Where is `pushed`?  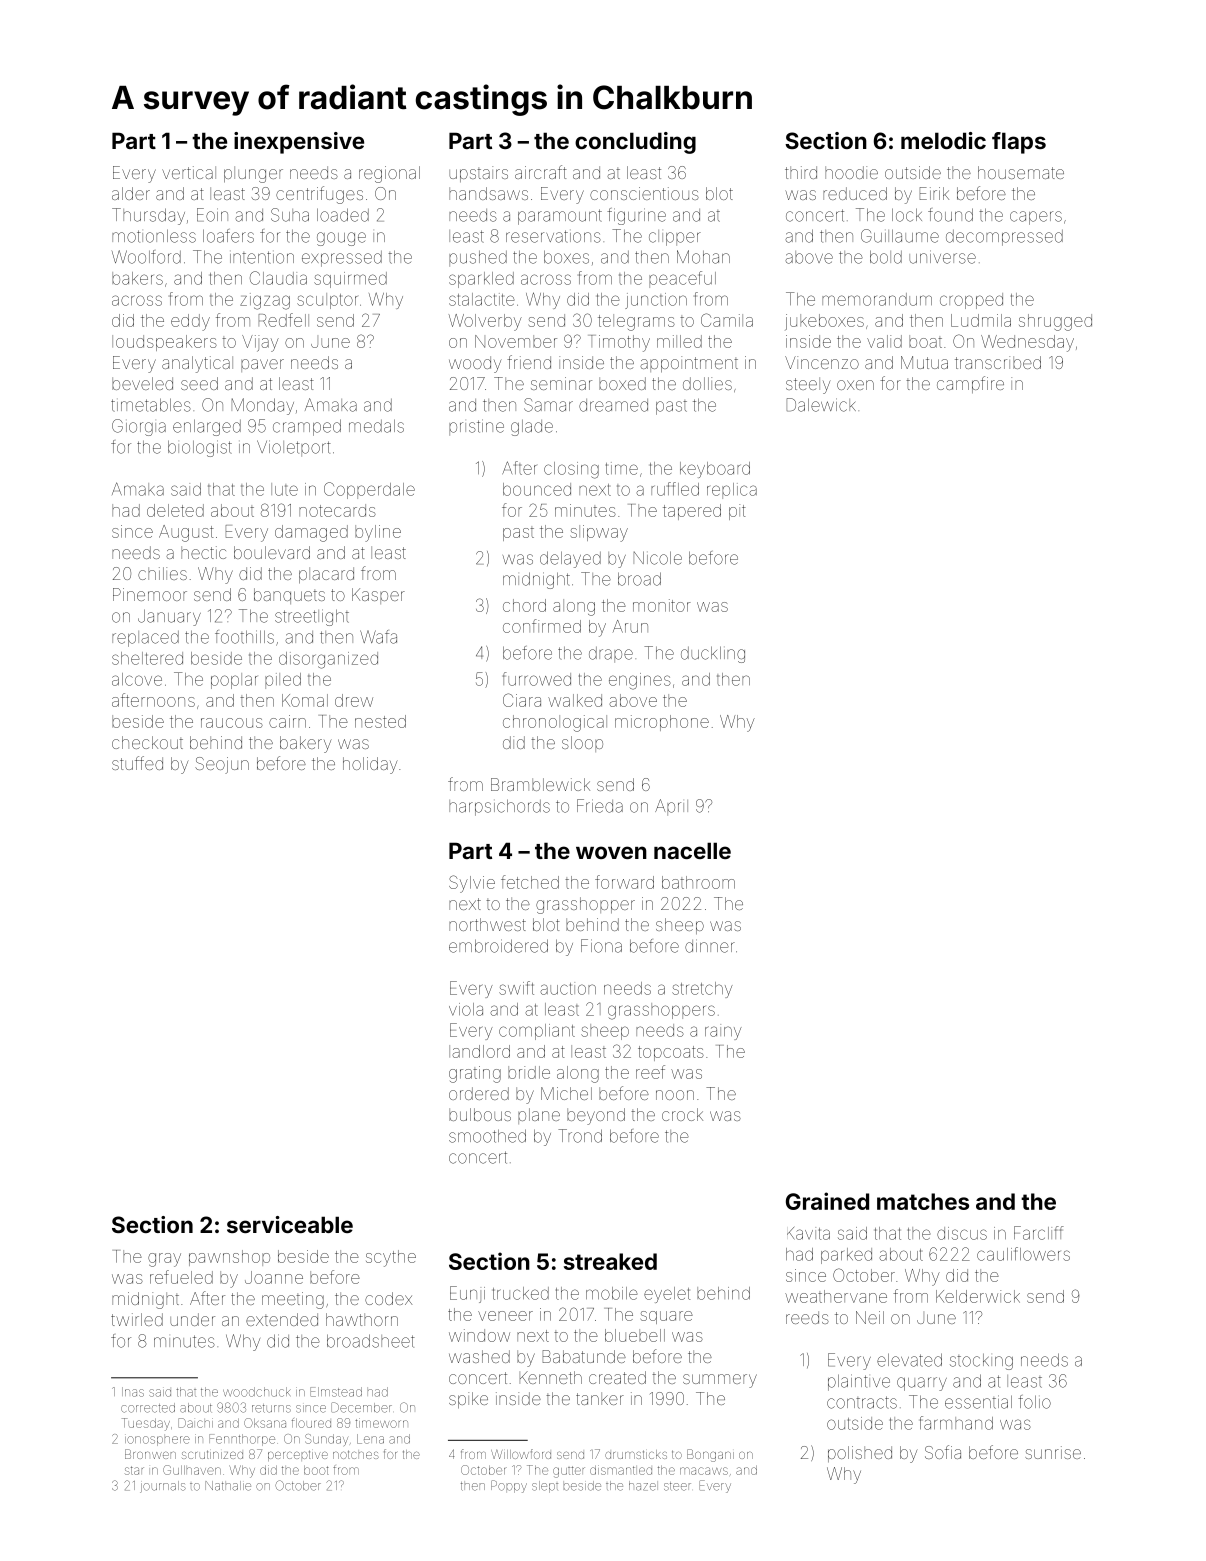
pushed is located at coordinates (478, 258).
